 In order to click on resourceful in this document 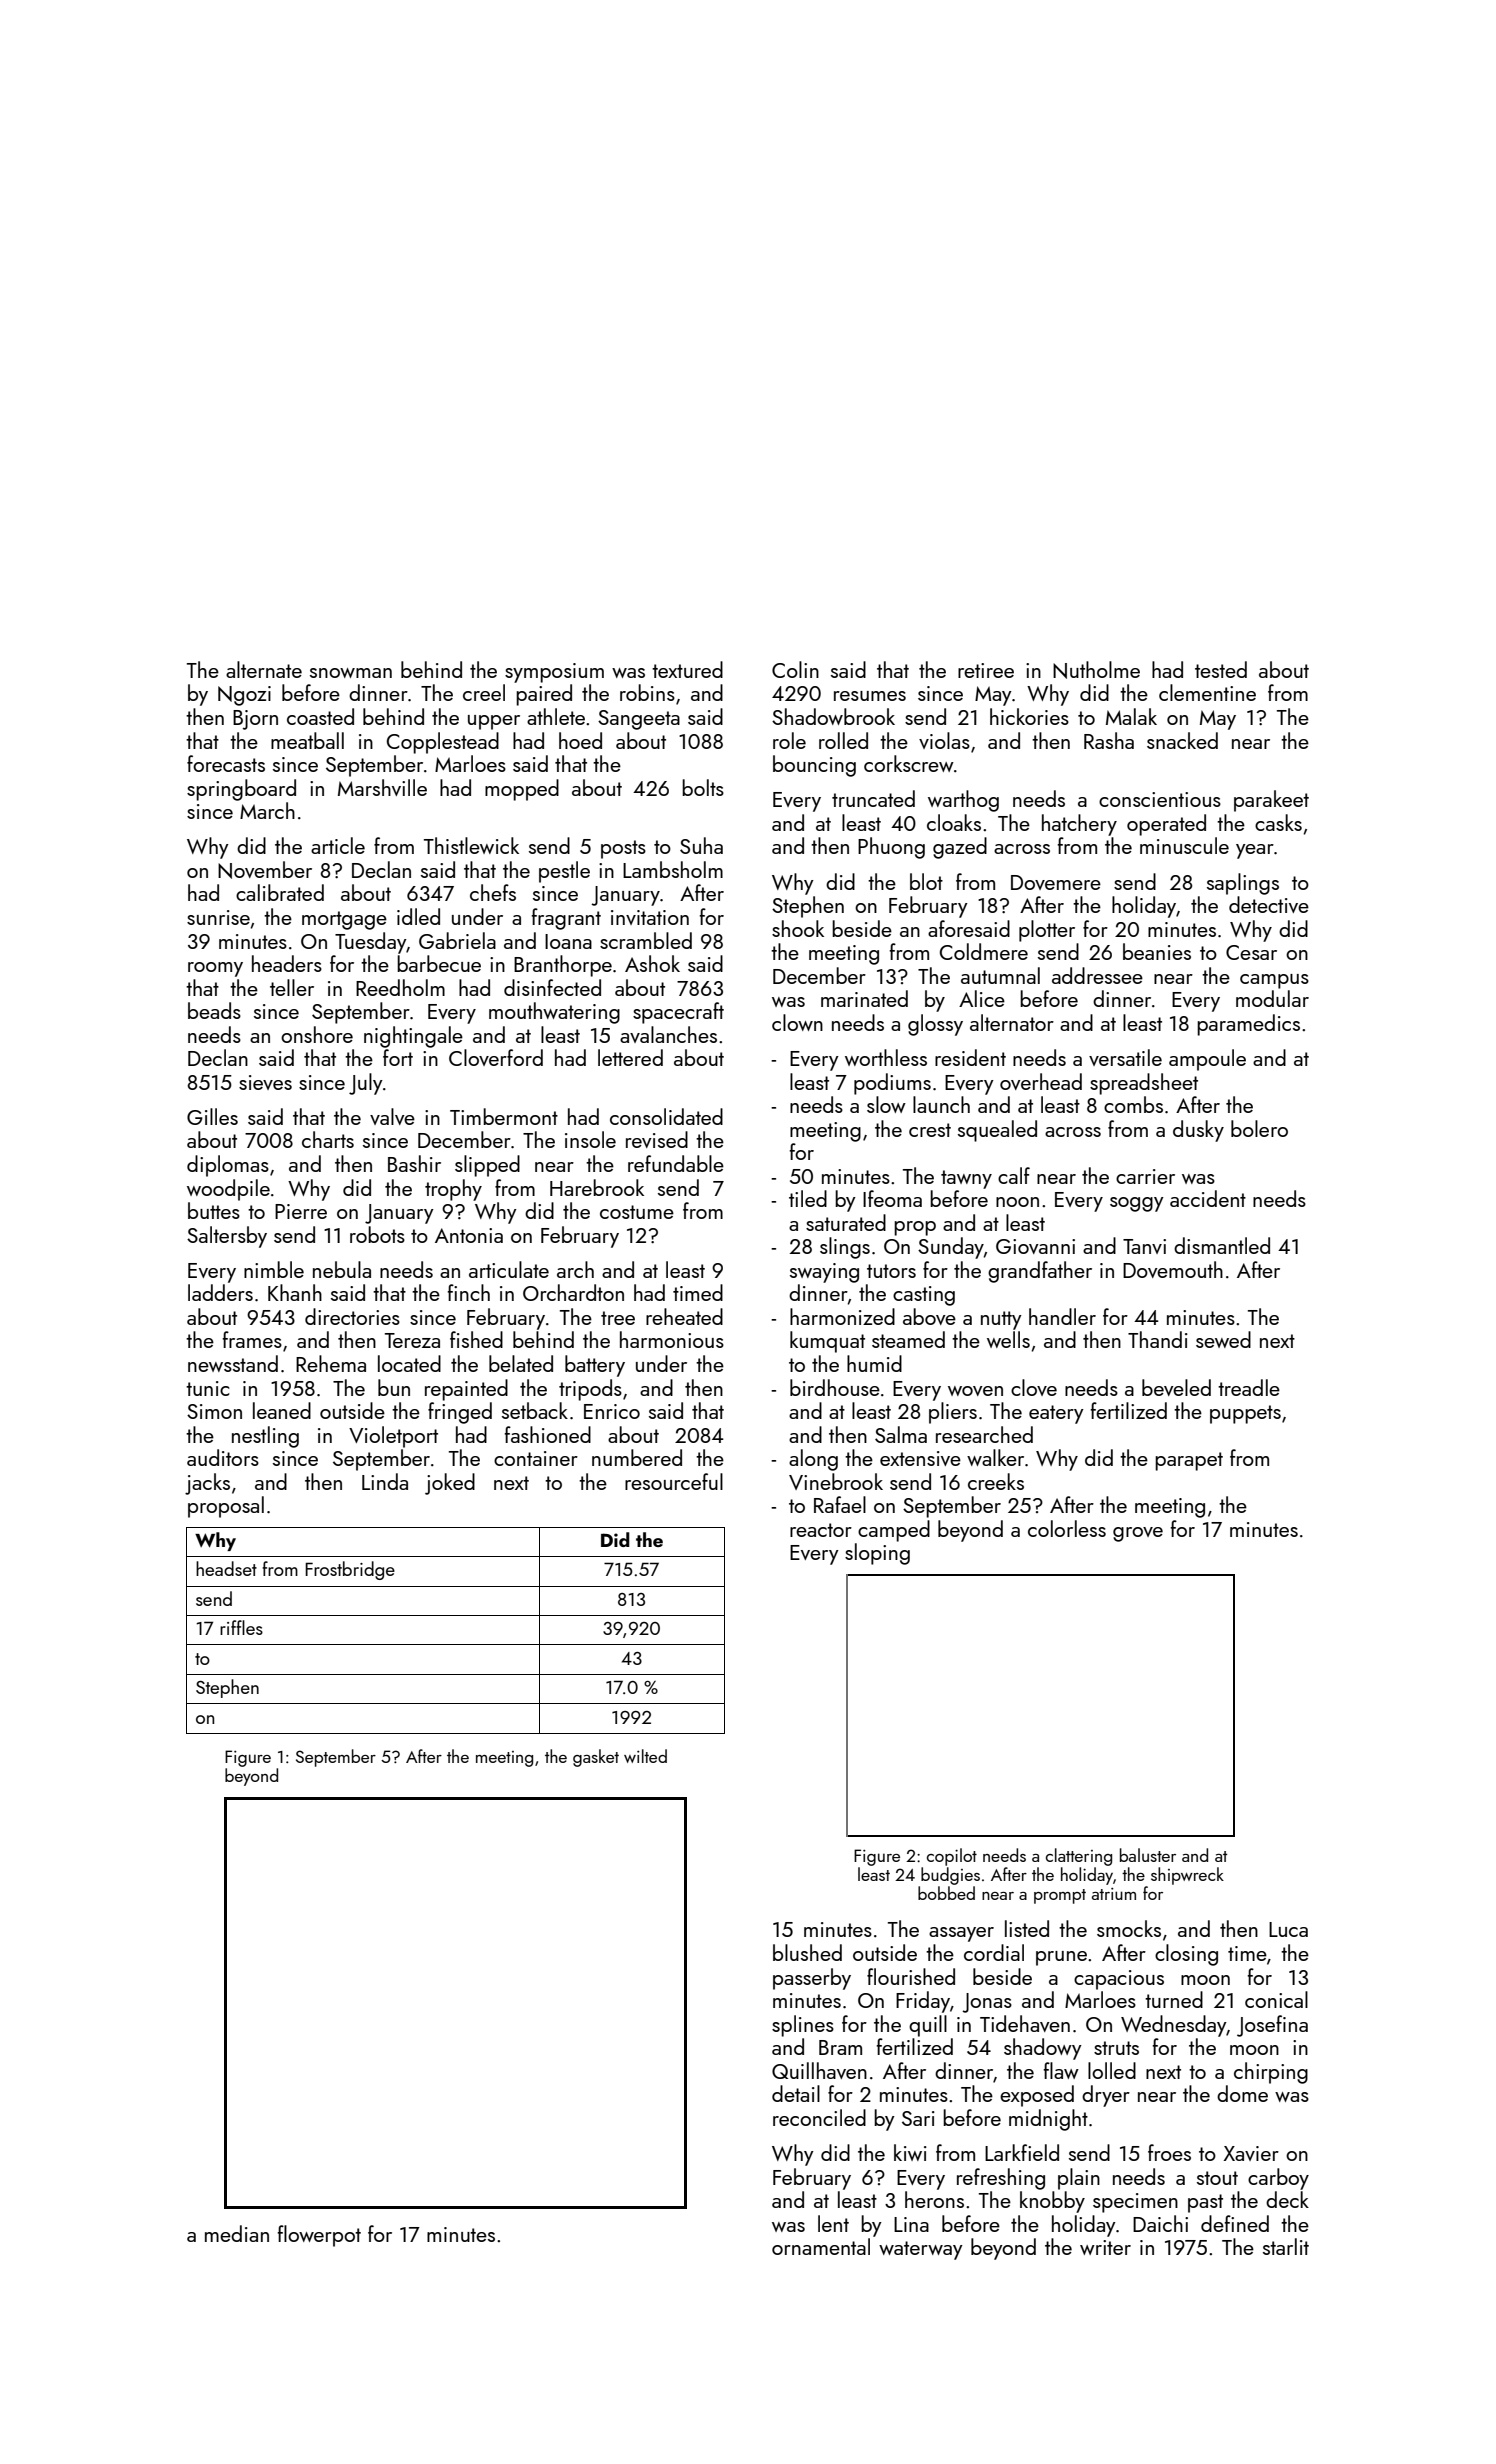, I will do `click(674, 1481)`.
